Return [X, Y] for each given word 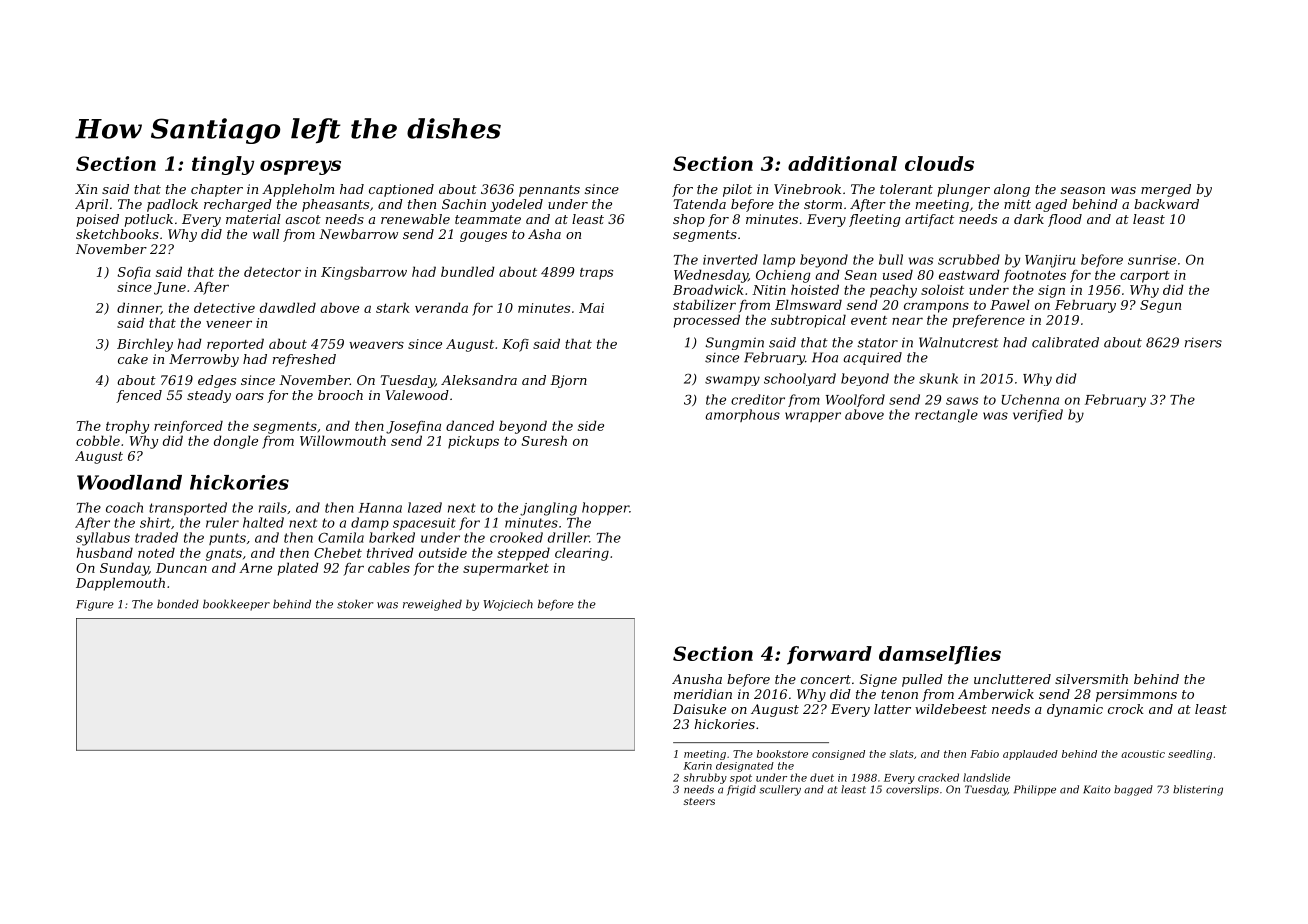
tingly [223, 165]
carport [1145, 277]
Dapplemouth [120, 584]
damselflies [940, 655]
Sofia [134, 273]
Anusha [697, 679]
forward [829, 655]
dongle [236, 442]
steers [699, 801]
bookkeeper [236, 605]
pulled [922, 680]
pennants [549, 191]
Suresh [544, 440]
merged [1166, 190]
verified [1038, 415]
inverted [730, 259]
